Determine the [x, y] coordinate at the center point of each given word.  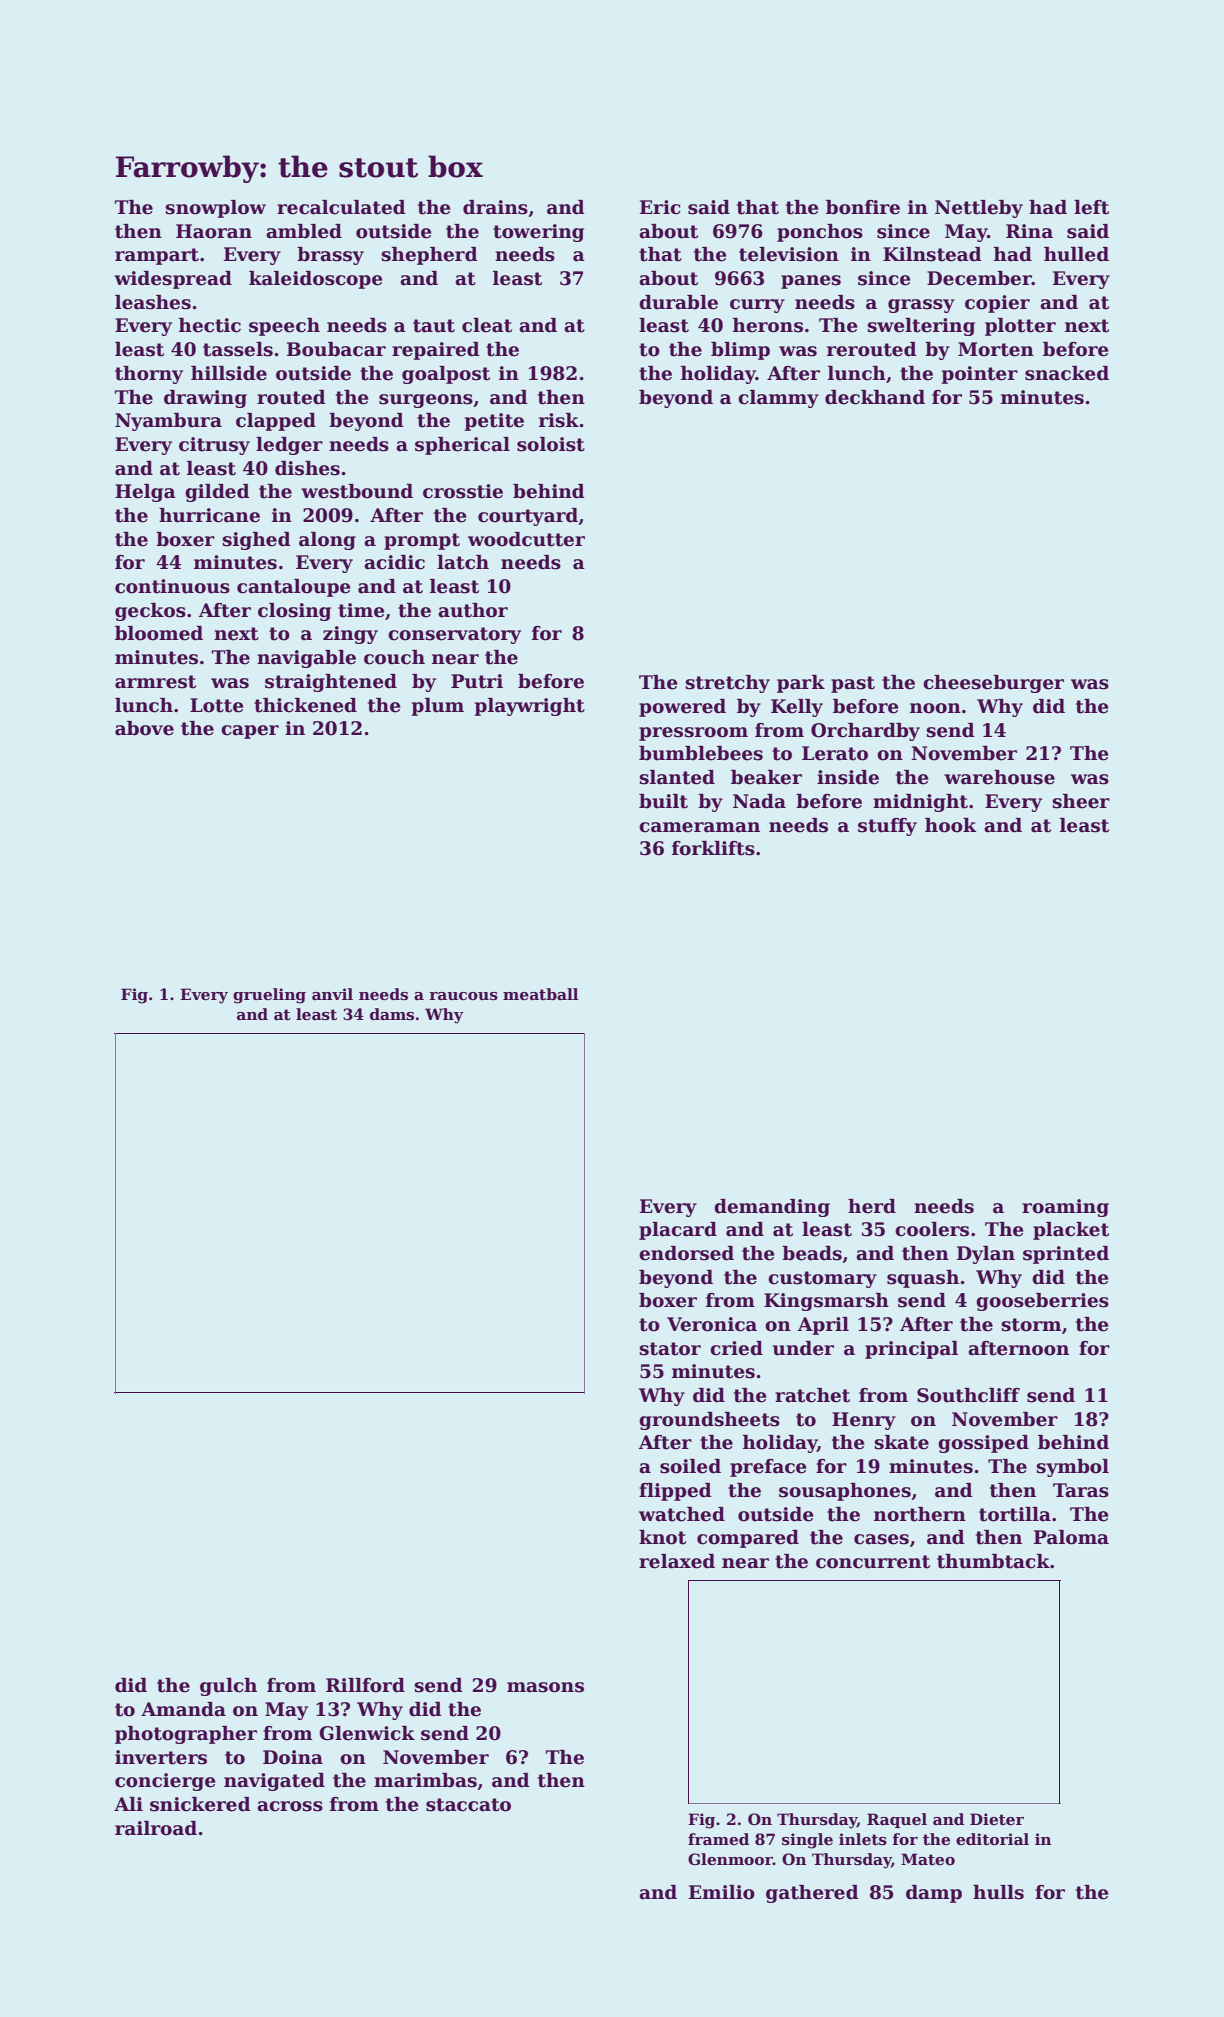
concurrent [873, 1562]
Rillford [365, 1685]
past [853, 684]
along [327, 541]
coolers [932, 1229]
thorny [149, 375]
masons [545, 1687]
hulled [1076, 254]
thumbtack [993, 1561]
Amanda [183, 1709]
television [789, 254]
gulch [228, 1687]
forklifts [713, 848]
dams [392, 1014]
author [473, 610]
